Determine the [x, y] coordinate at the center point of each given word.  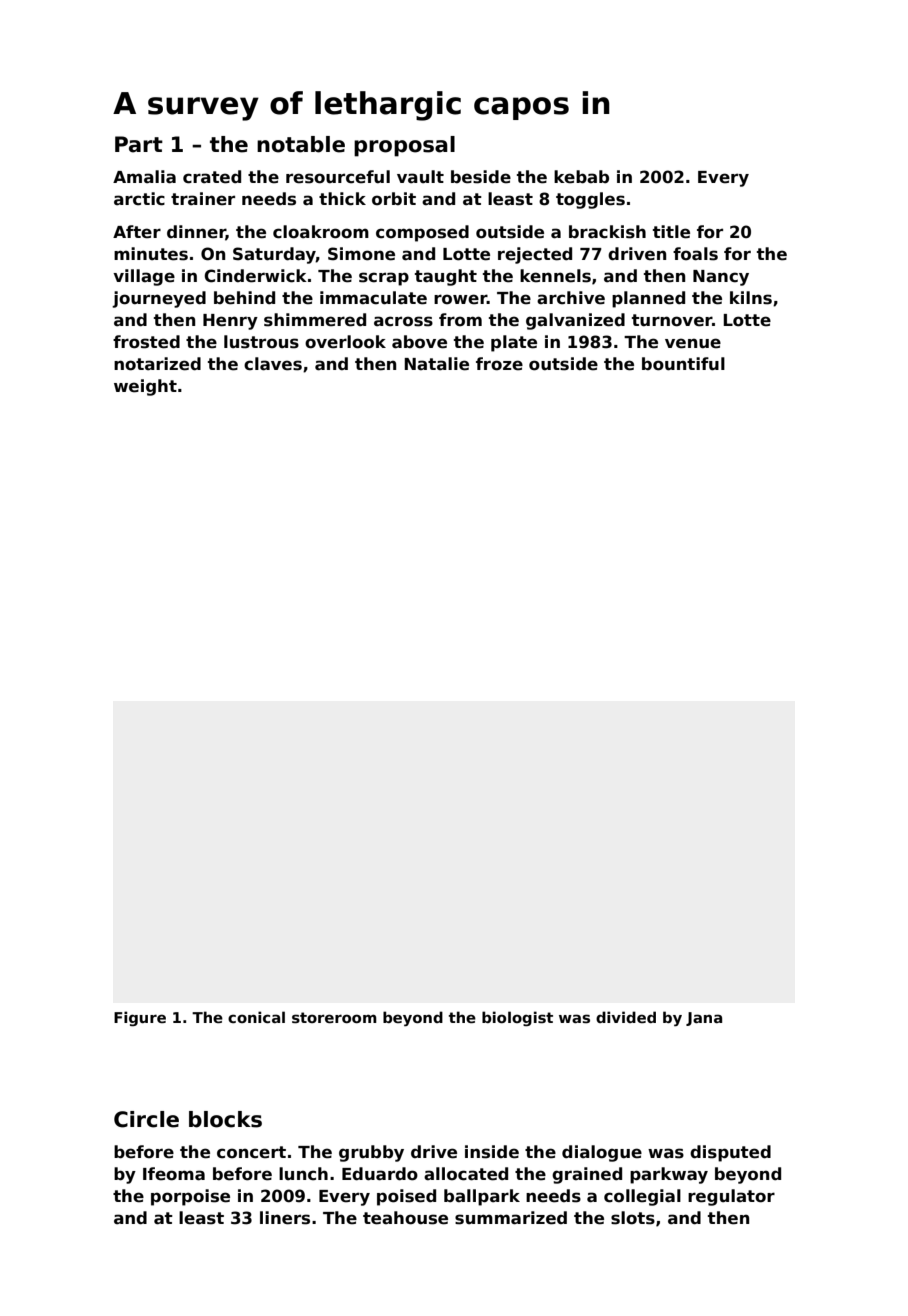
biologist [517, 1018]
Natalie [436, 364]
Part [139, 144]
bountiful [683, 364]
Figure [140, 1018]
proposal [404, 146]
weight [145, 387]
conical [256, 1017]
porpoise [190, 1197]
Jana [704, 1019]
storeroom [334, 1018]
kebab [581, 177]
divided [626, 1017]
